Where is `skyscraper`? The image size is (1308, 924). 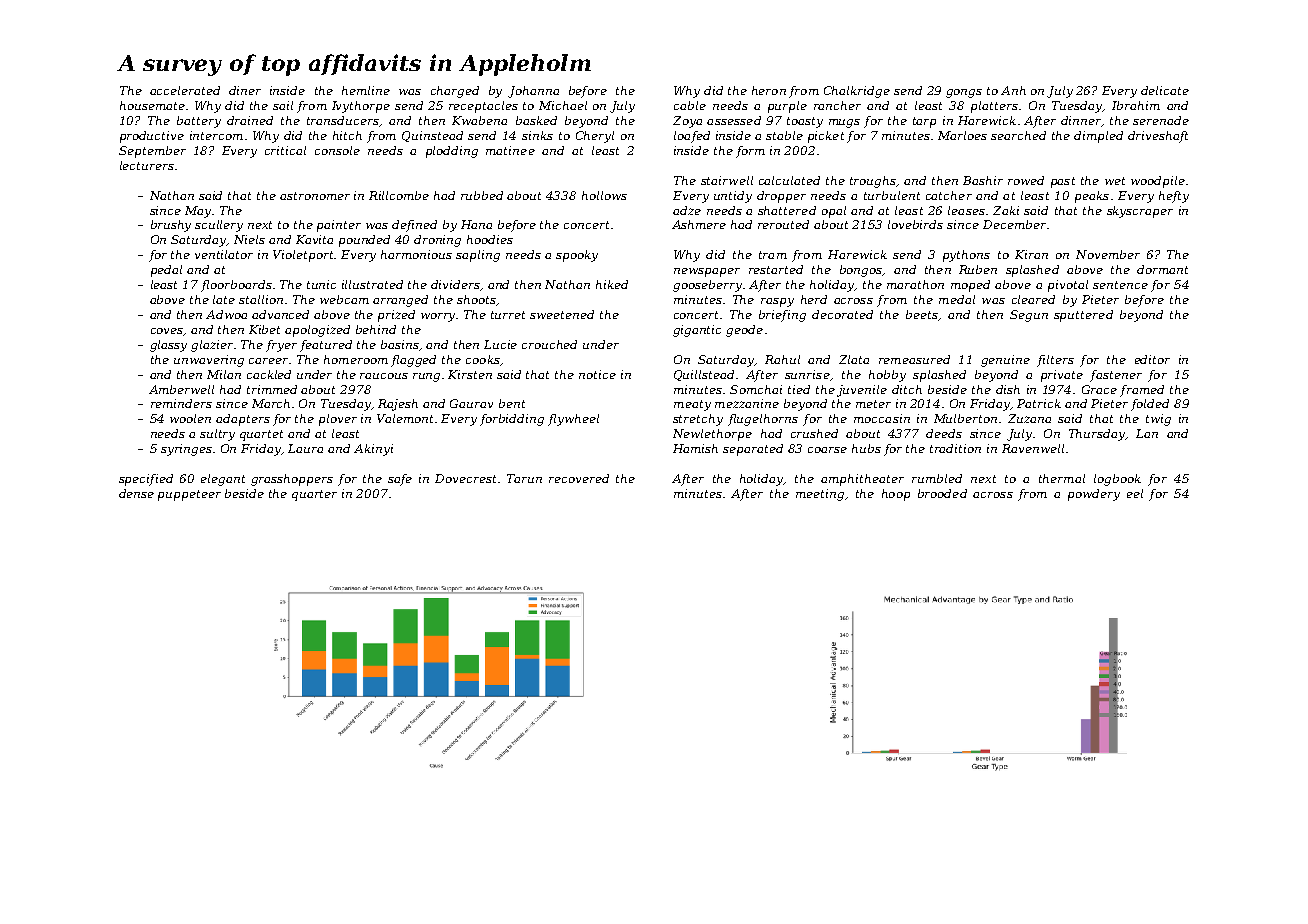
skyscraper is located at coordinates (1140, 212).
